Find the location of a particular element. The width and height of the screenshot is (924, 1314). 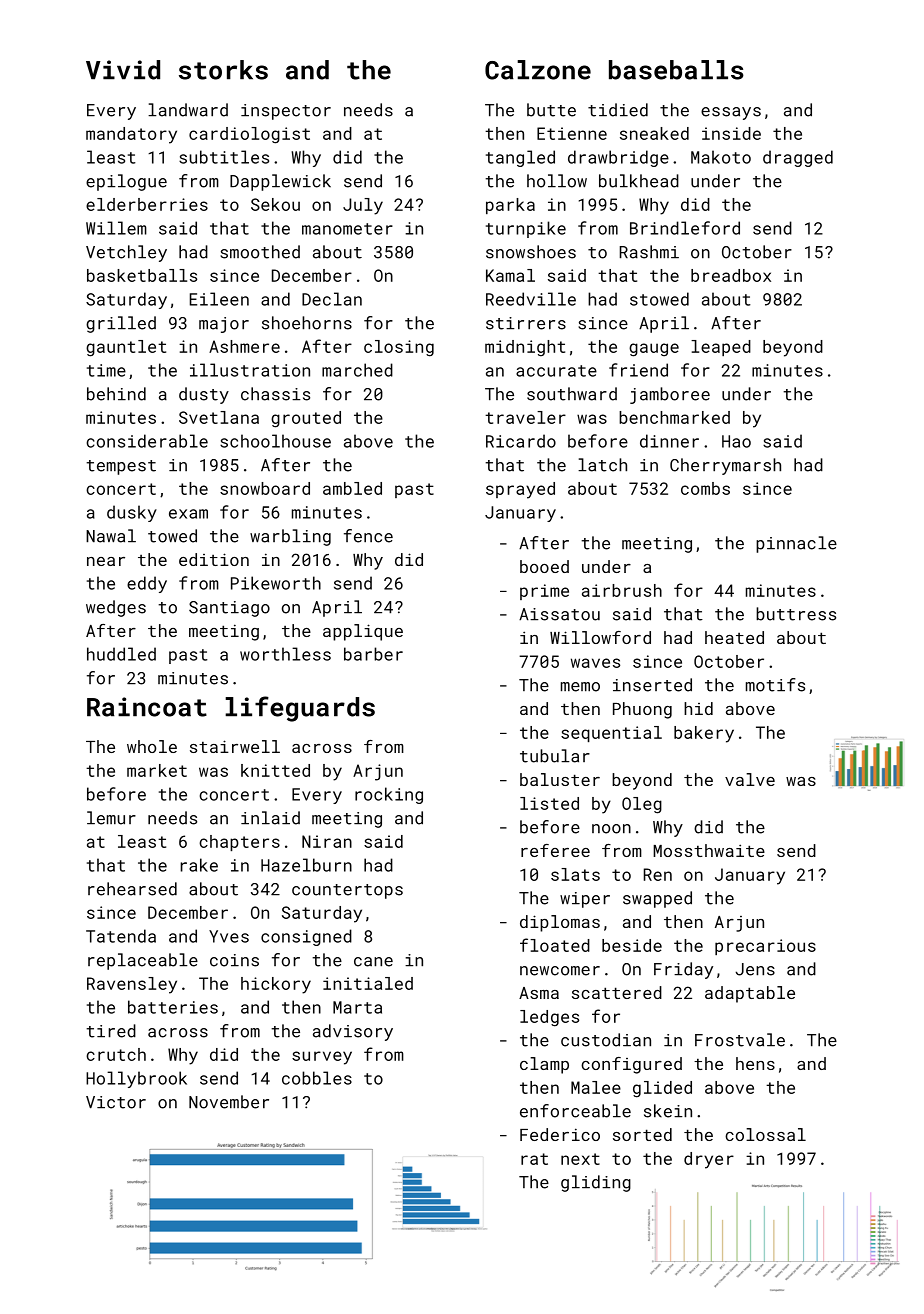

memo is located at coordinates (580, 687).
